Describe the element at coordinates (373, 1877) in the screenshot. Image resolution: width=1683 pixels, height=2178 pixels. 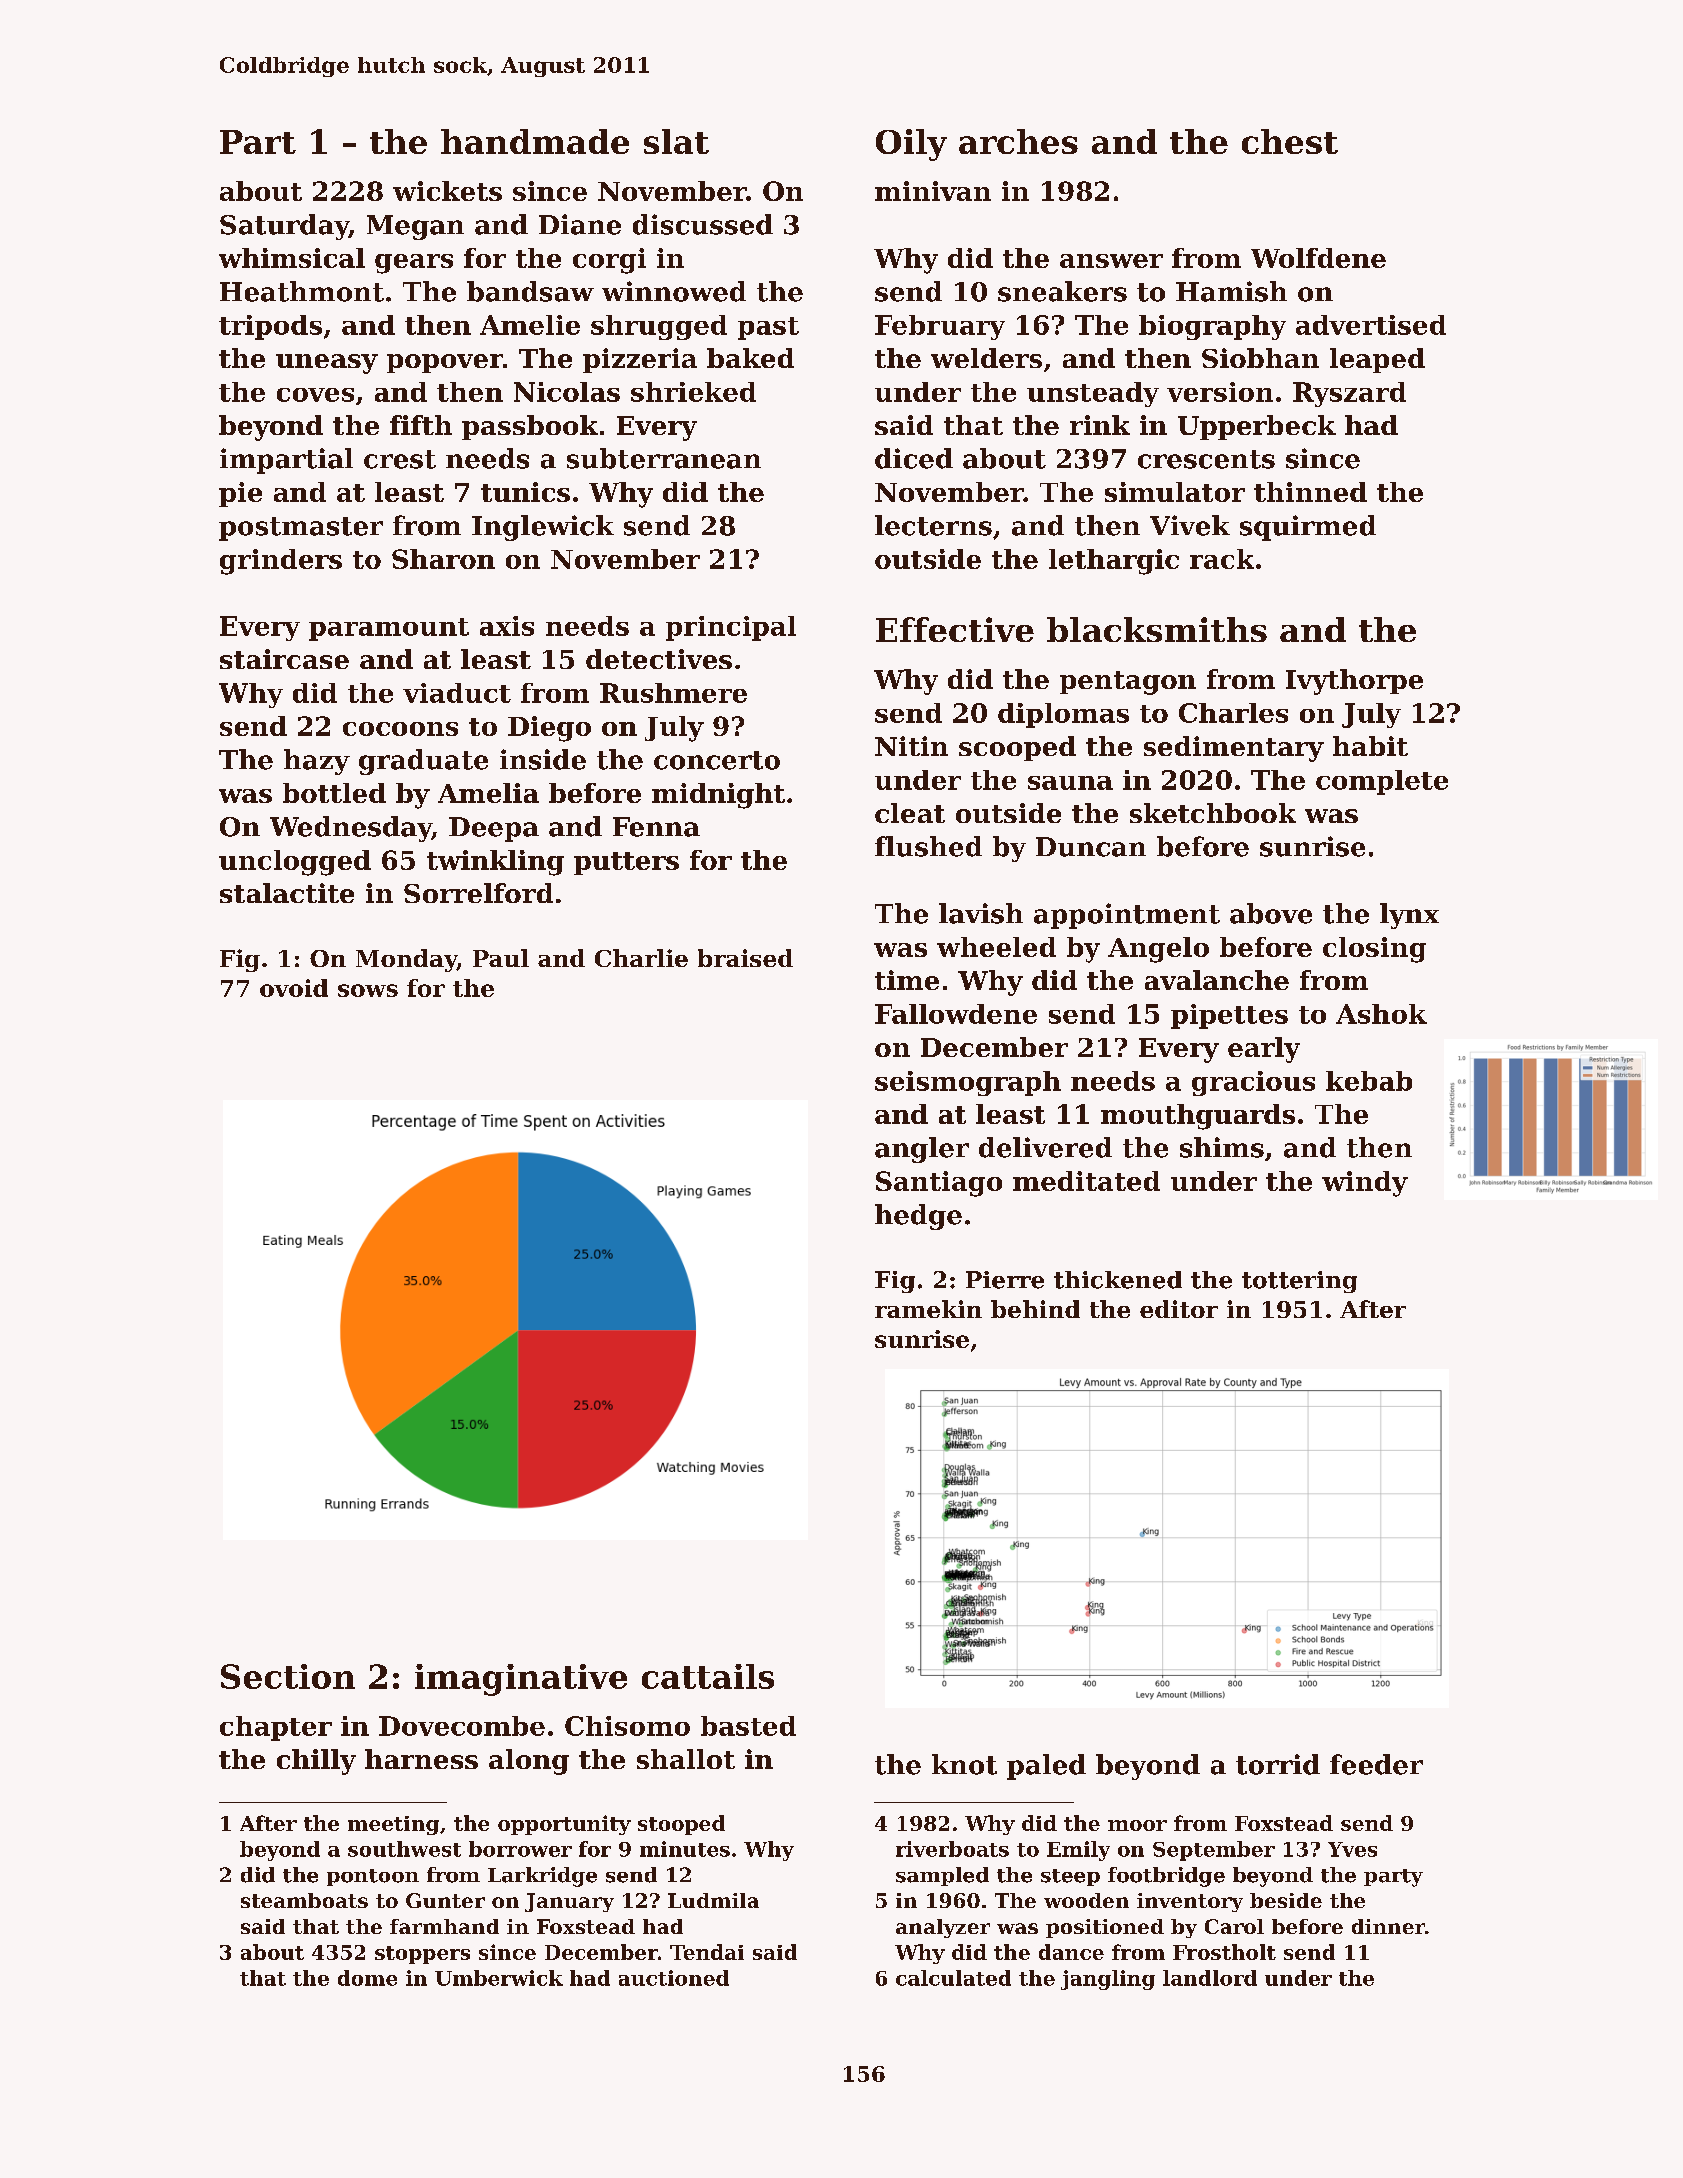
I see `pontoon` at that location.
